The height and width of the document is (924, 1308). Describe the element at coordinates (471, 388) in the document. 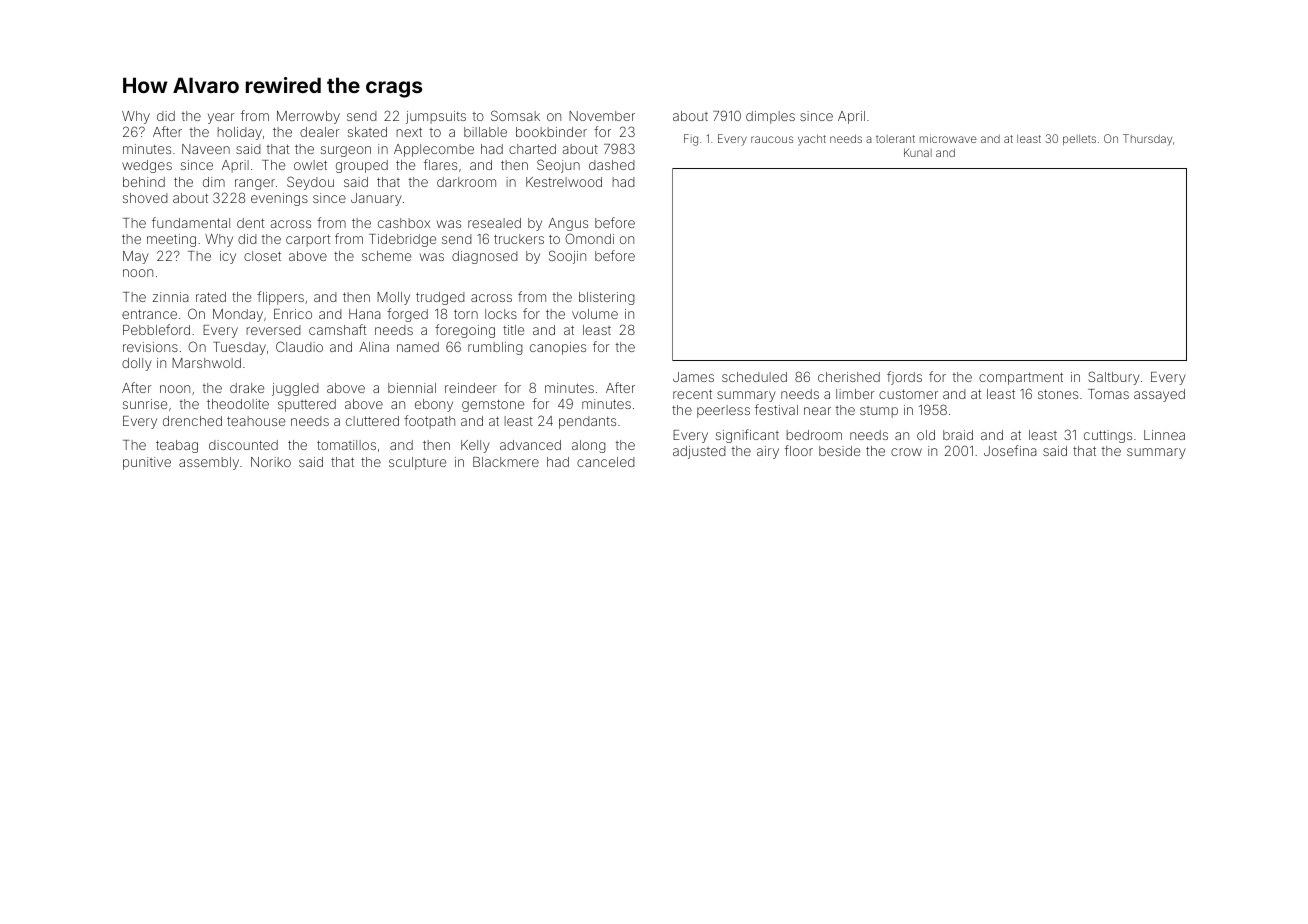

I see `reindeer` at that location.
